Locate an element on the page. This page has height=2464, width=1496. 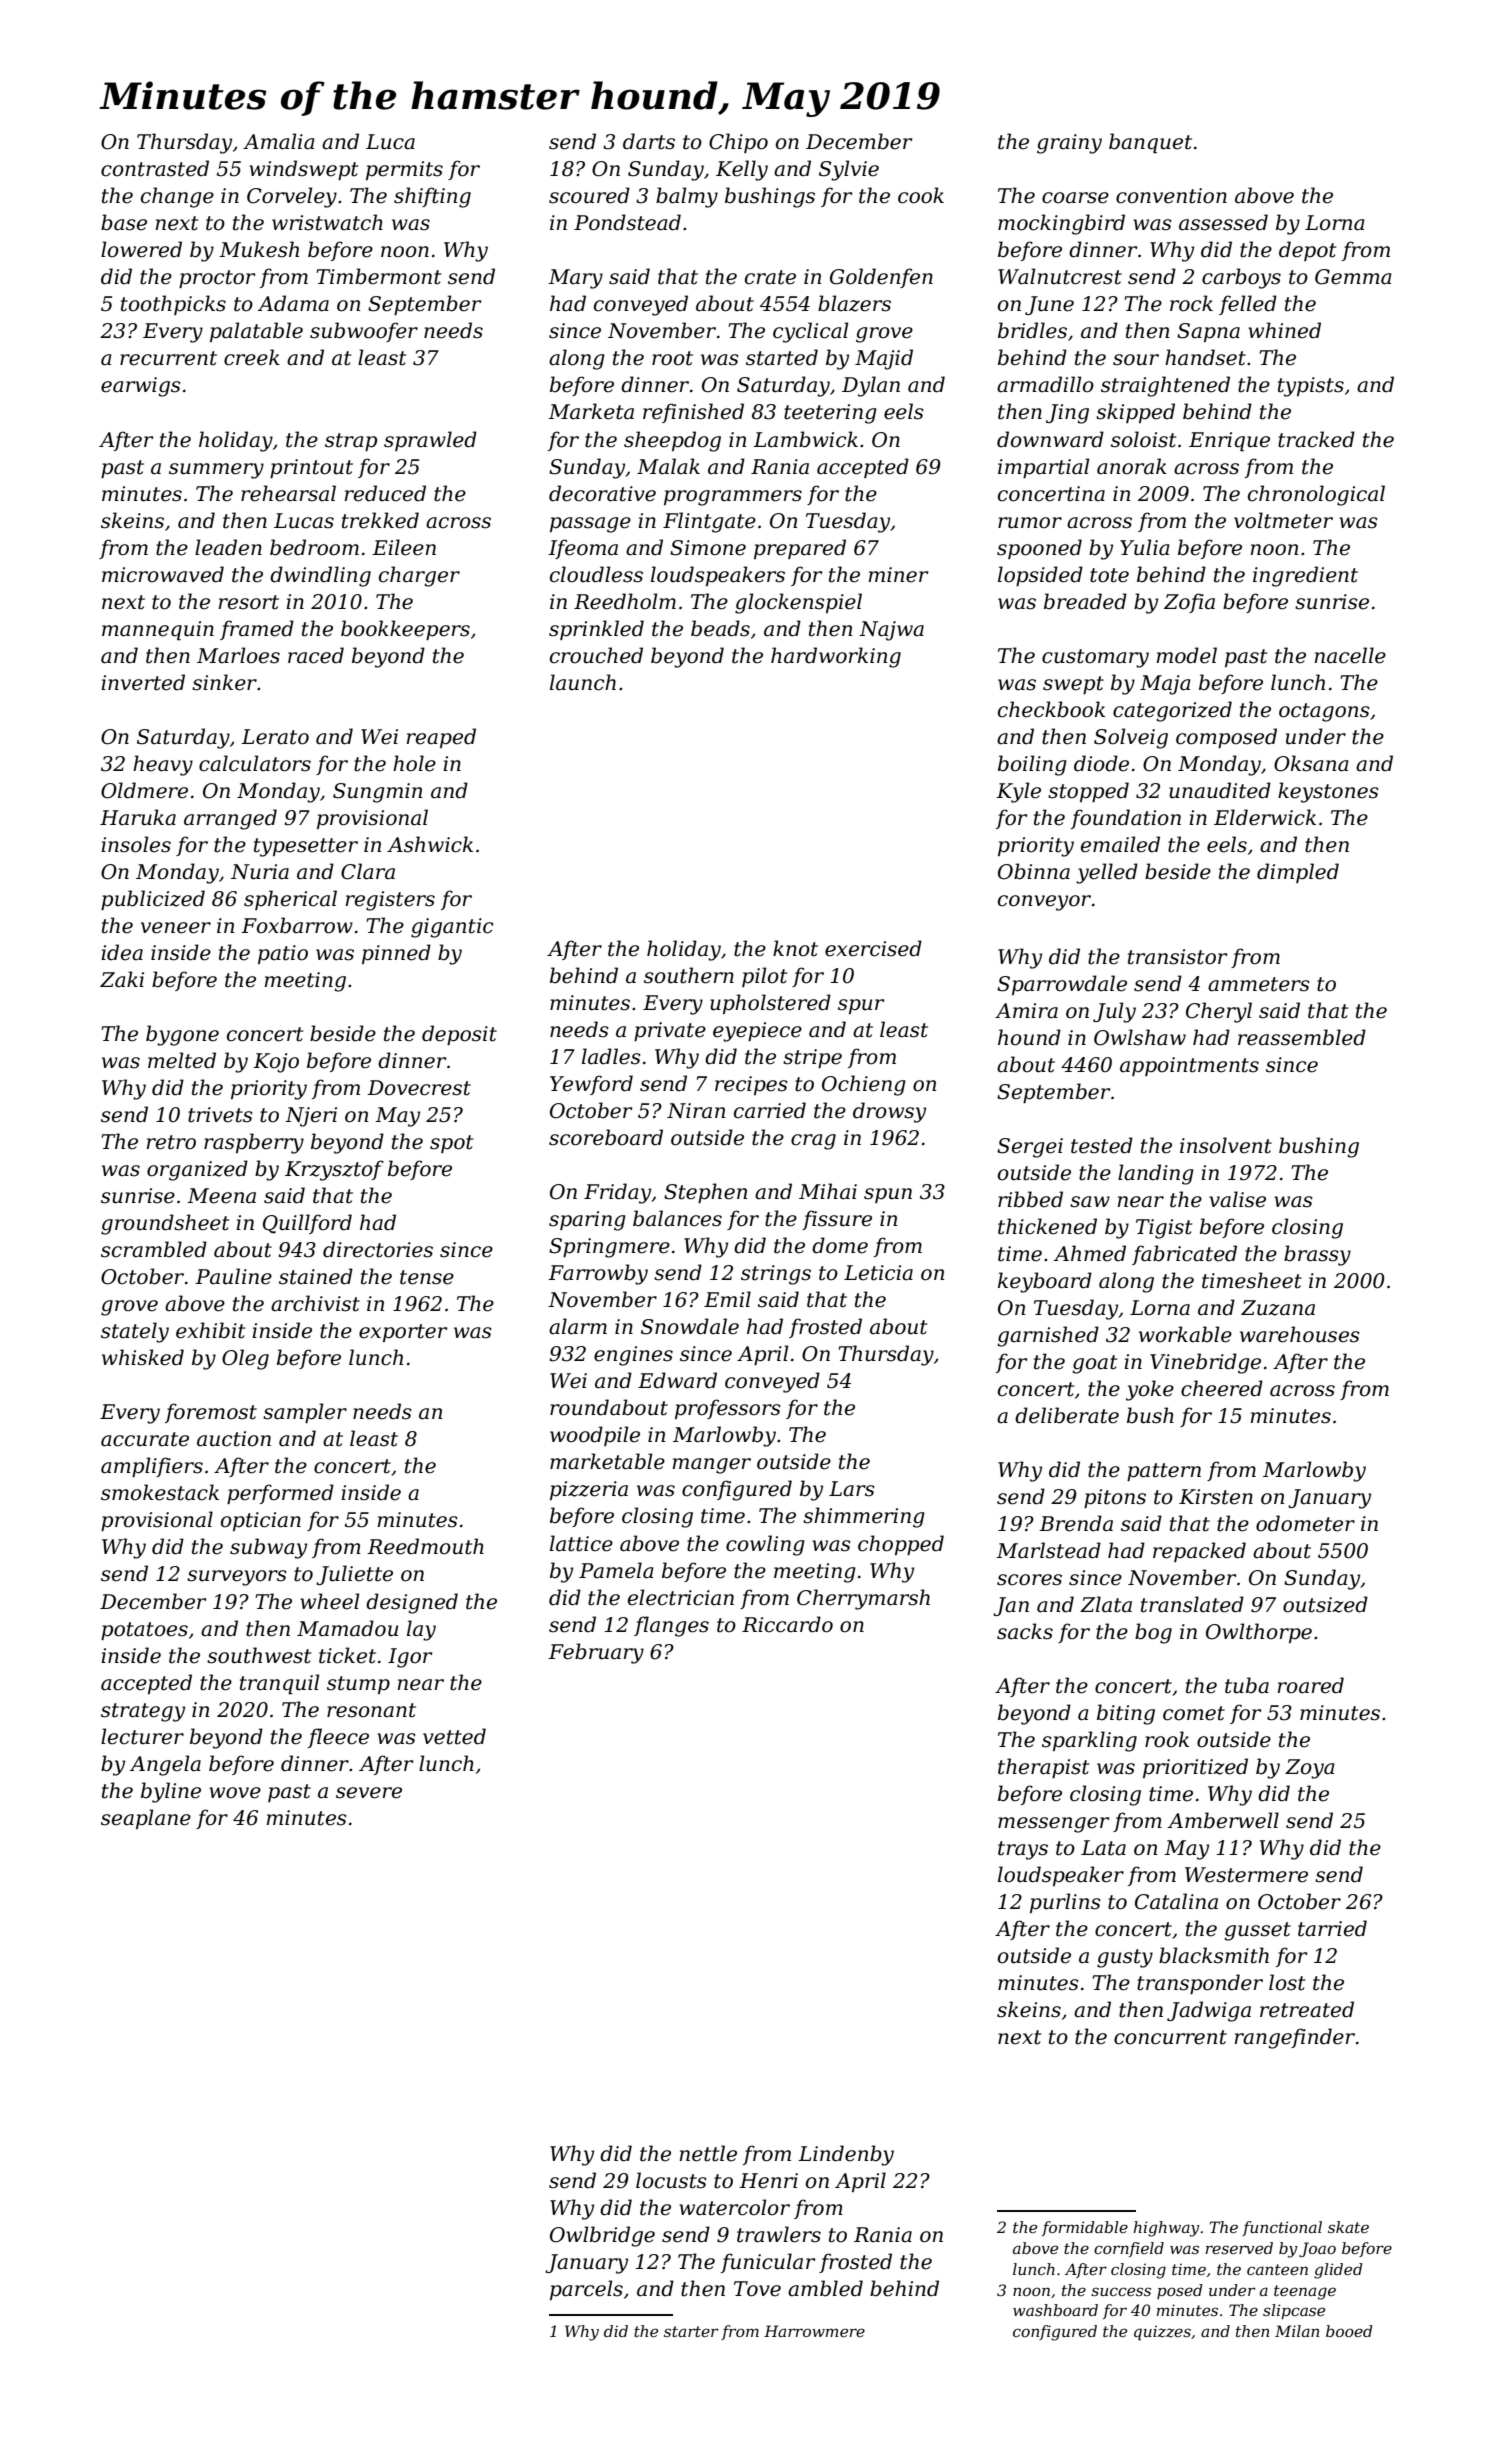
Kelly is located at coordinates (742, 170).
